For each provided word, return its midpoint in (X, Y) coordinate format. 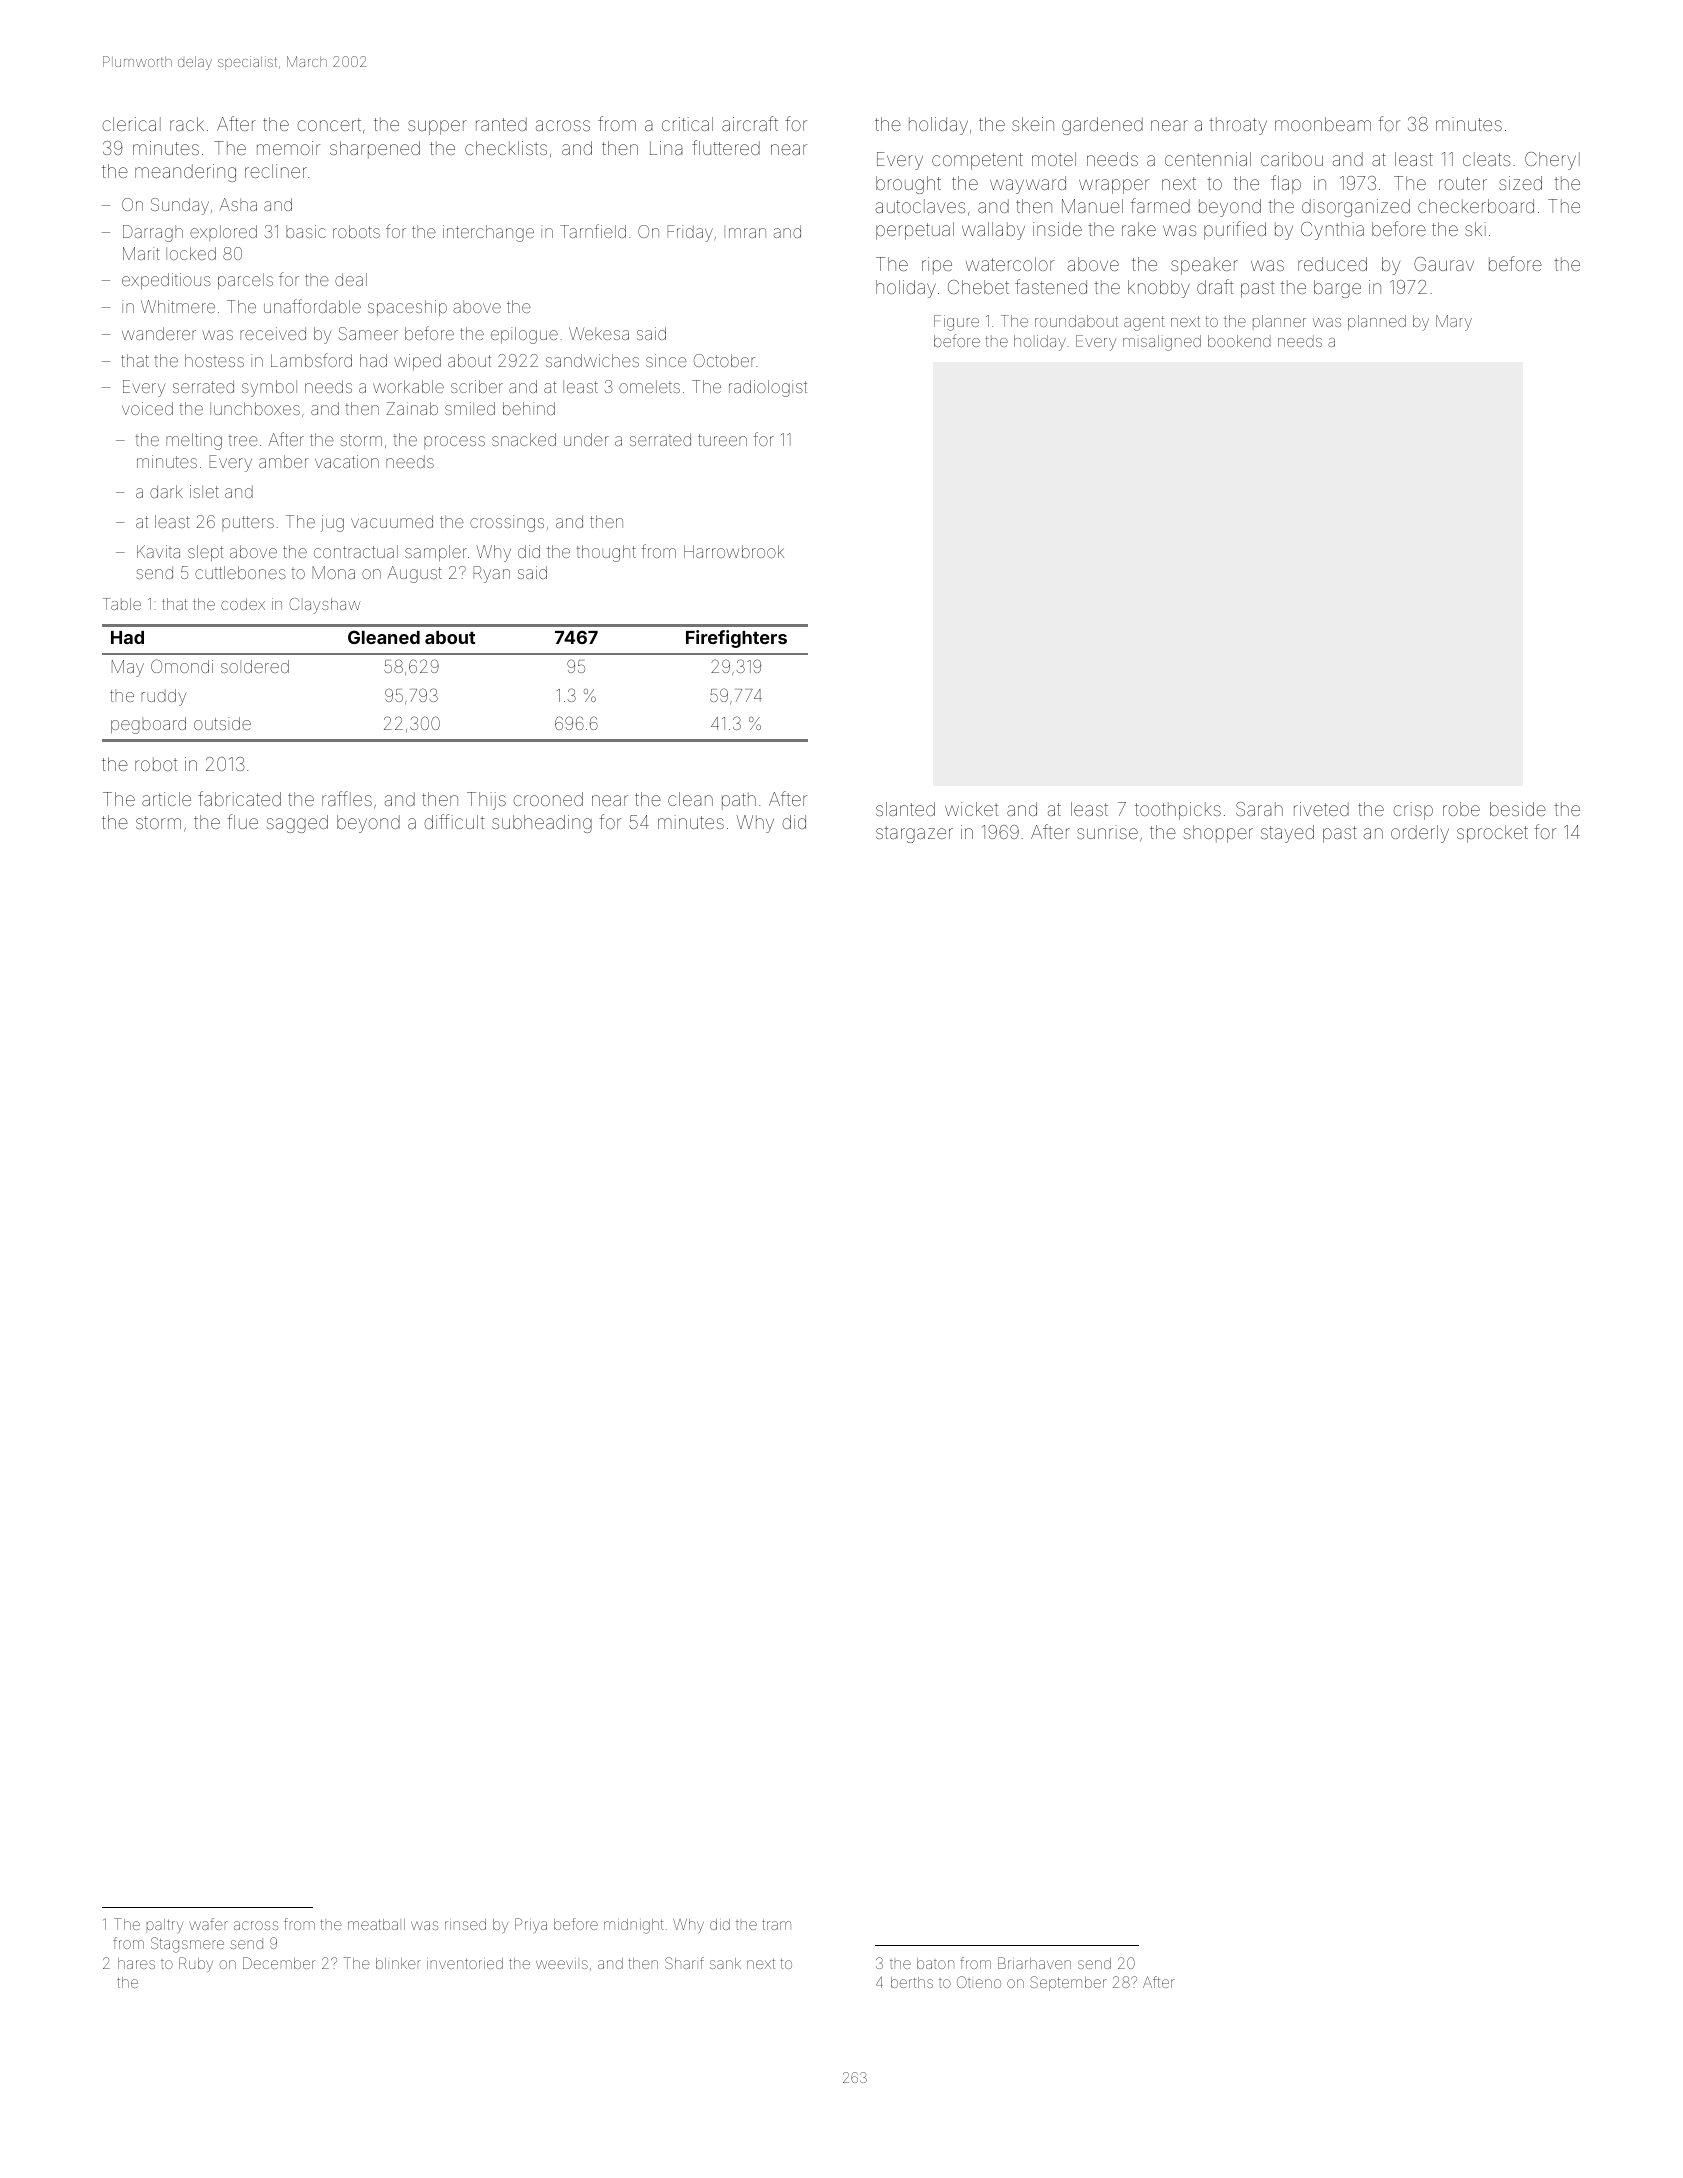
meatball (376, 1924)
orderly (1420, 834)
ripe (937, 266)
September (1068, 1983)
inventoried (465, 1963)
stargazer (914, 834)
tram (776, 1925)
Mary (1454, 323)
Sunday (180, 206)
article (166, 799)
